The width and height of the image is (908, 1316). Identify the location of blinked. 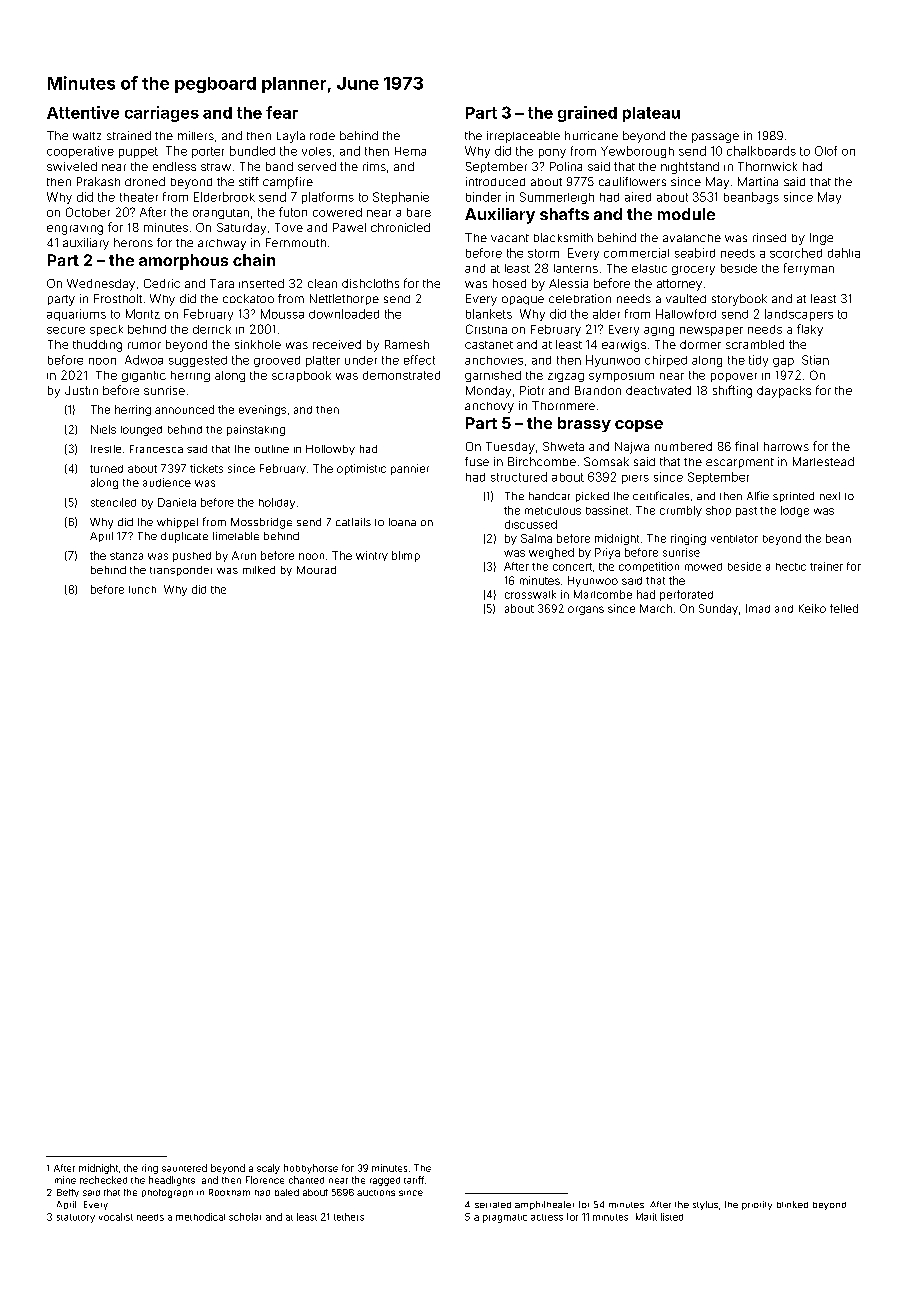
(792, 1204).
